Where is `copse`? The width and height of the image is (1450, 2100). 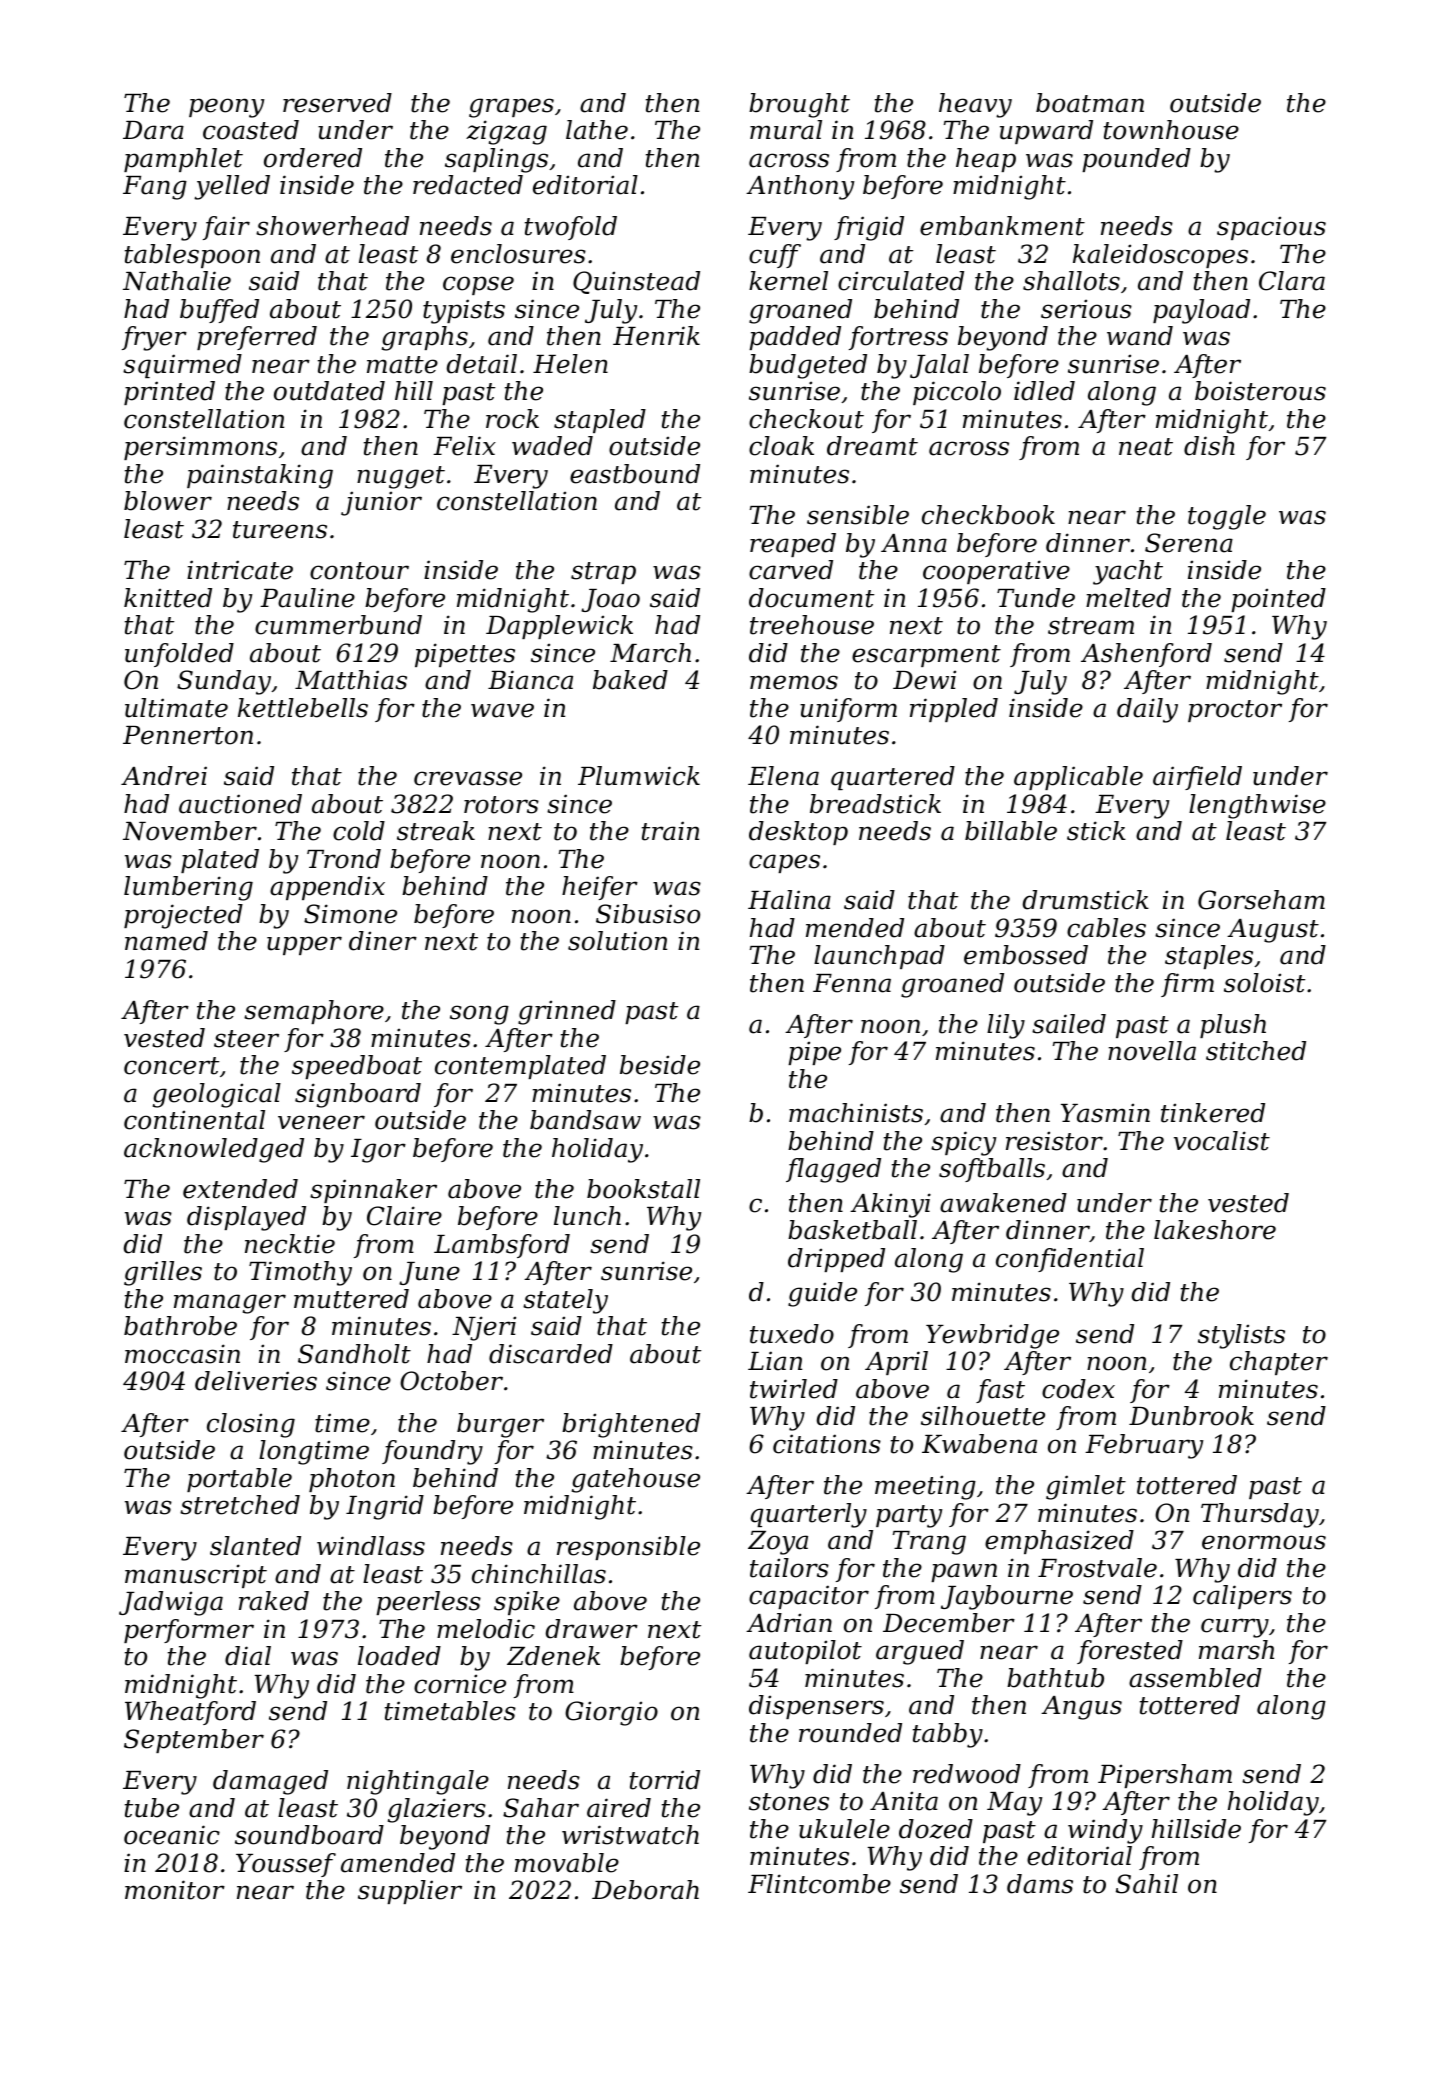
copse is located at coordinates (478, 285).
